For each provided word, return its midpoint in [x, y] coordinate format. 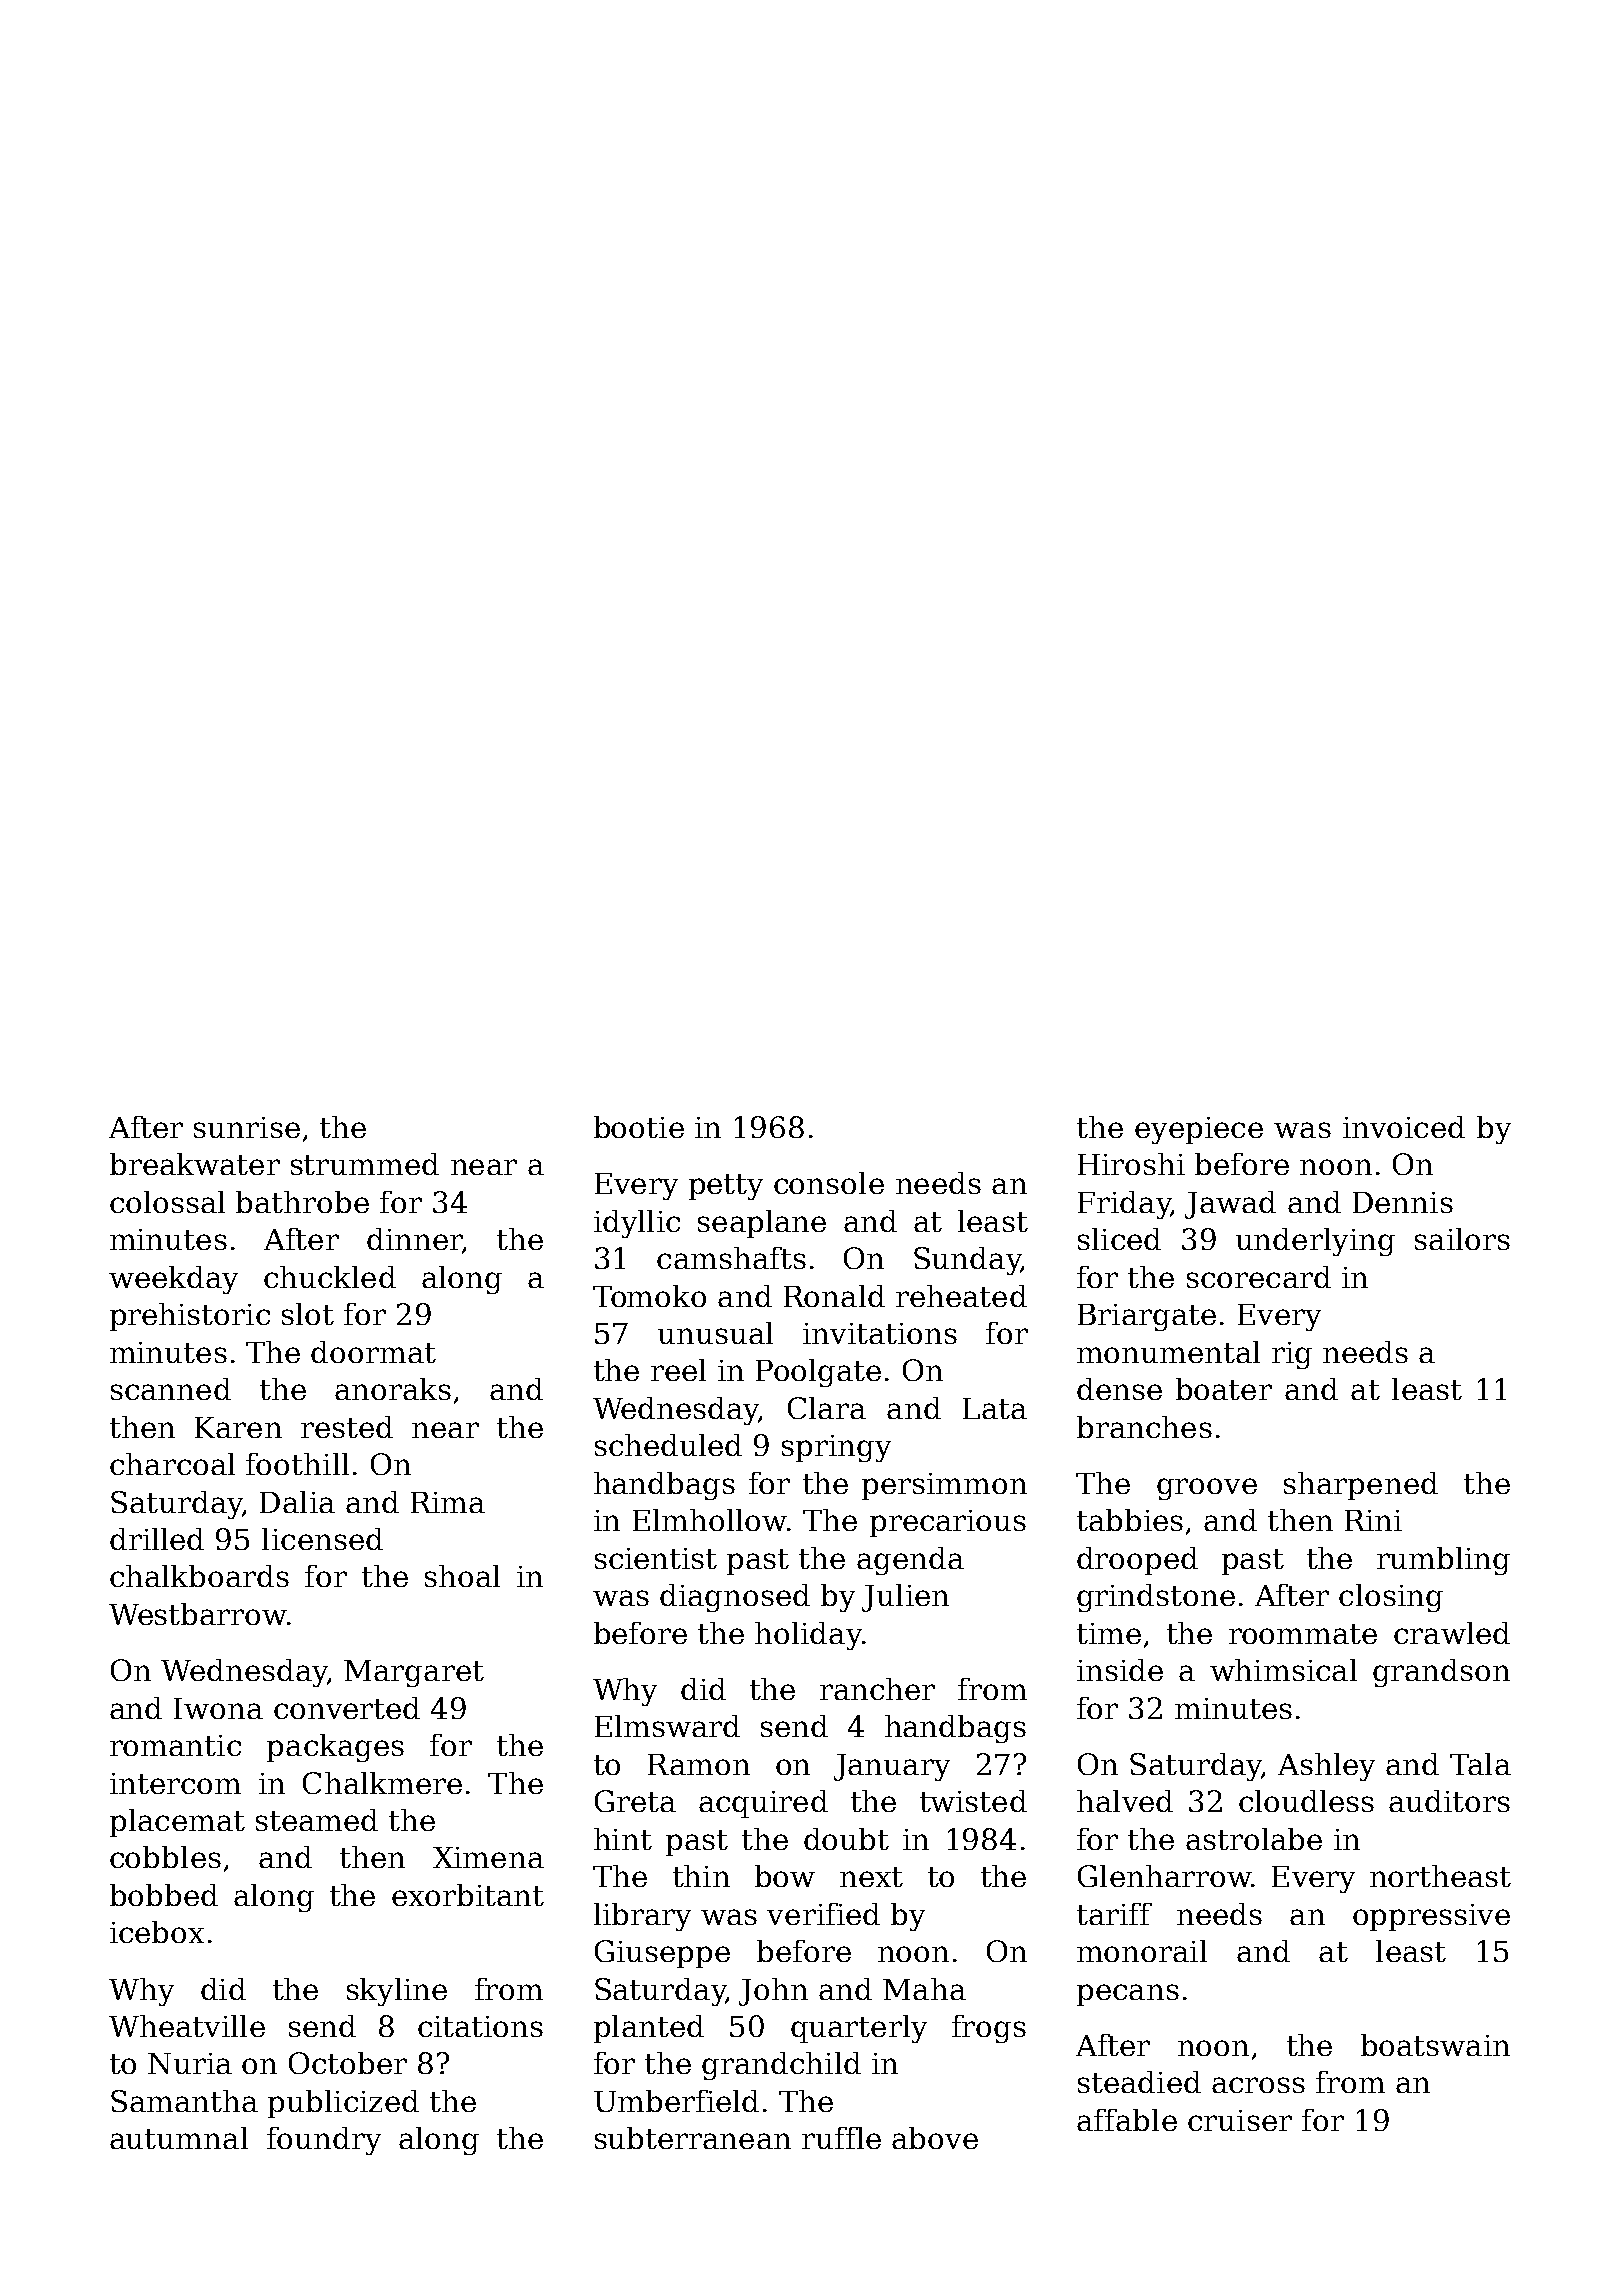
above [935, 2138]
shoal [462, 1576]
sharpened [1361, 1486]
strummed [365, 1164]
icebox [157, 1932]
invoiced [1404, 1127]
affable [1127, 2120]
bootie [639, 1127]
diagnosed [735, 1598]
